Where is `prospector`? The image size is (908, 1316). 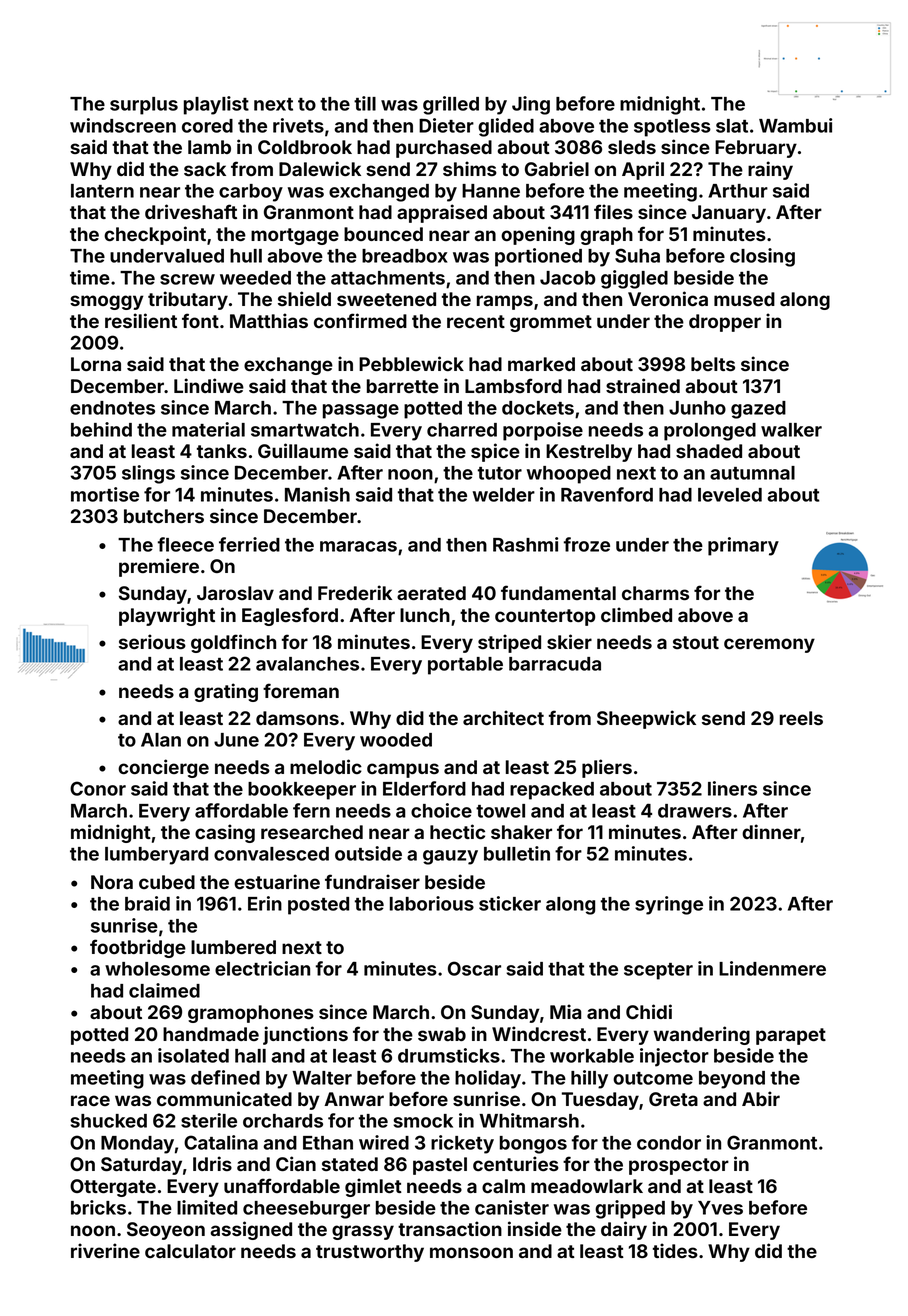
prospector is located at coordinates (679, 1166).
